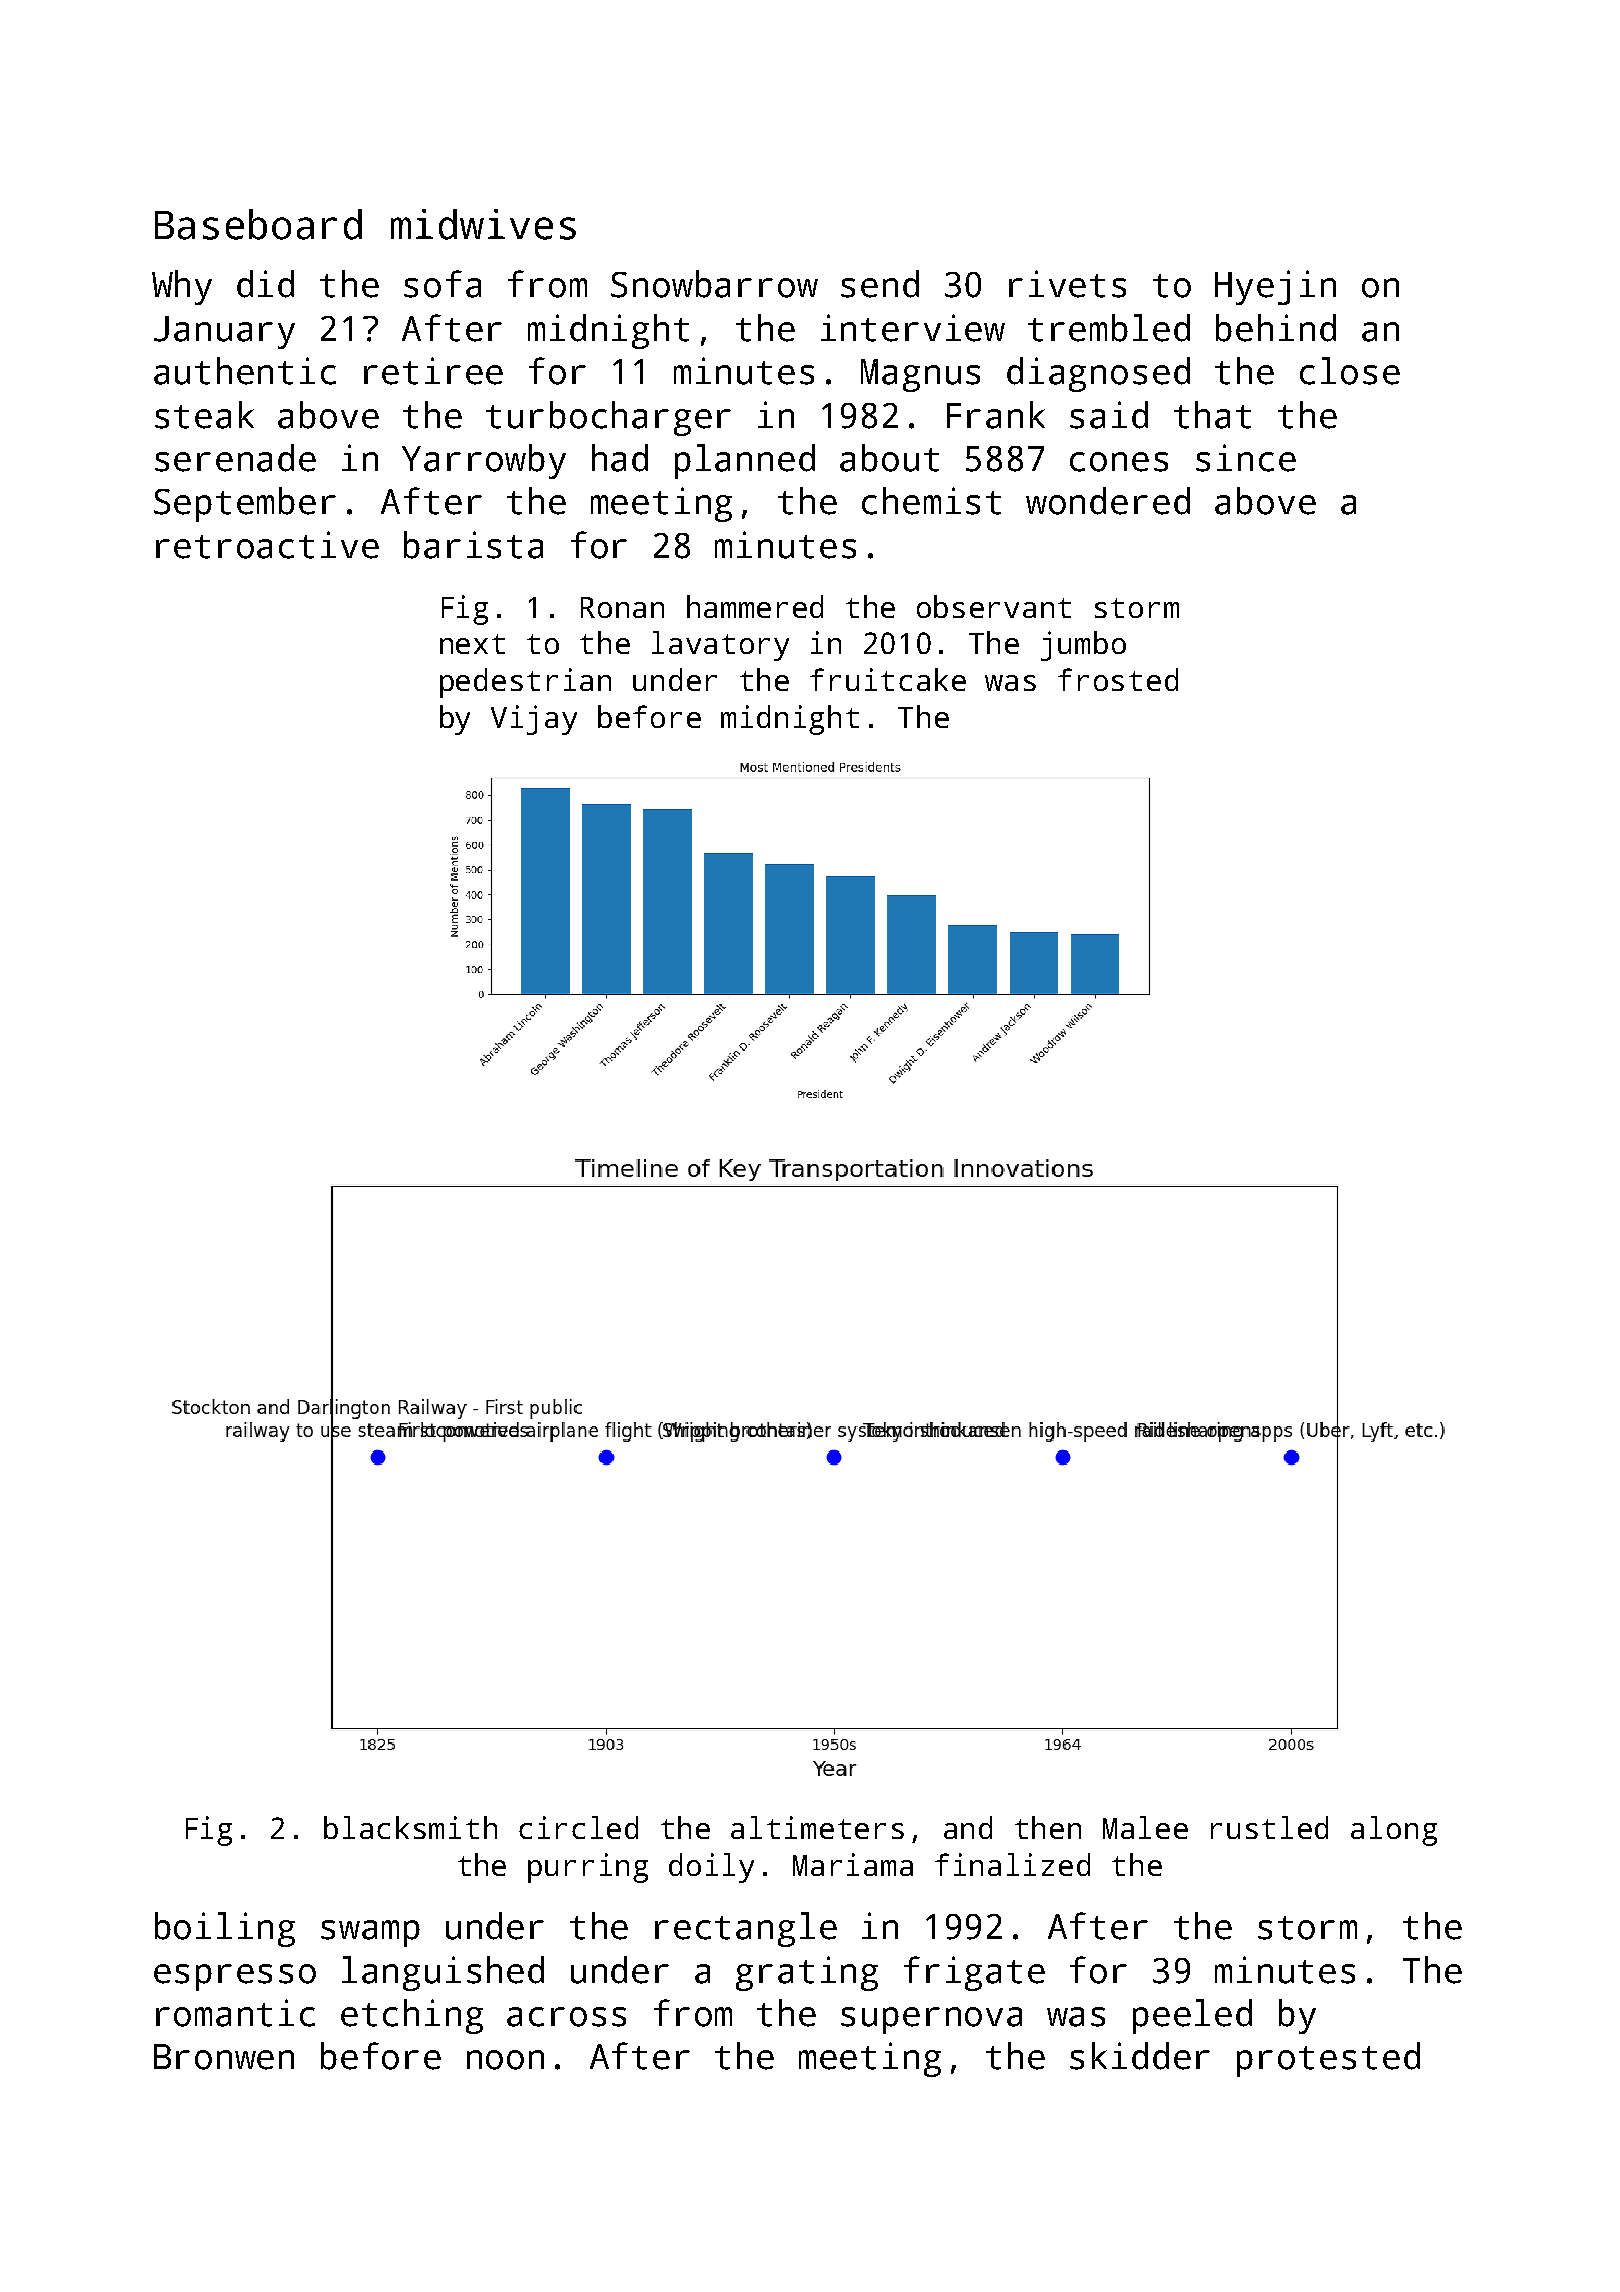  What do you see at coordinates (534, 720) in the screenshot?
I see `Vijay` at bounding box center [534, 720].
